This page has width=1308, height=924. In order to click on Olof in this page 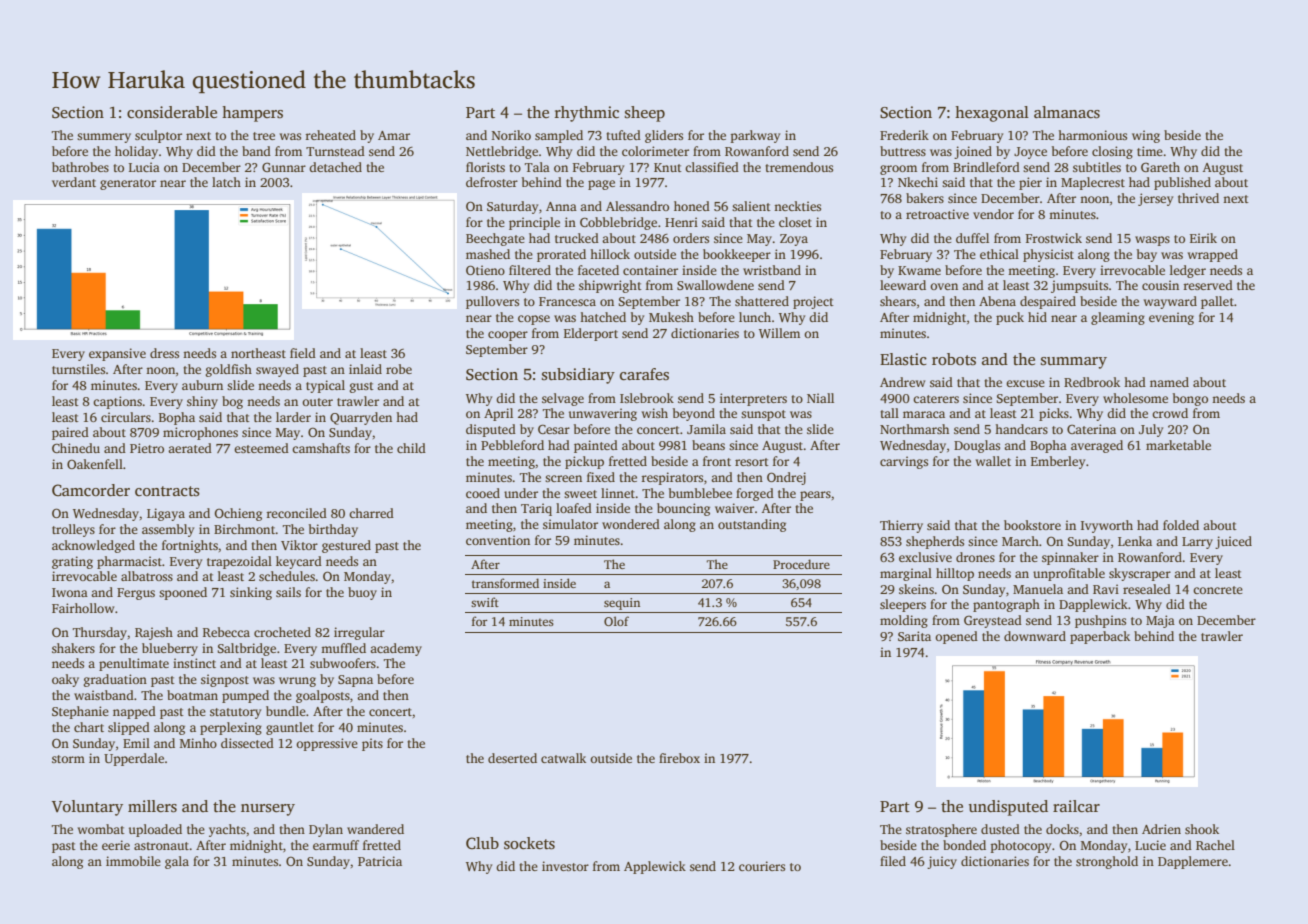, I will do `click(616, 621)`.
